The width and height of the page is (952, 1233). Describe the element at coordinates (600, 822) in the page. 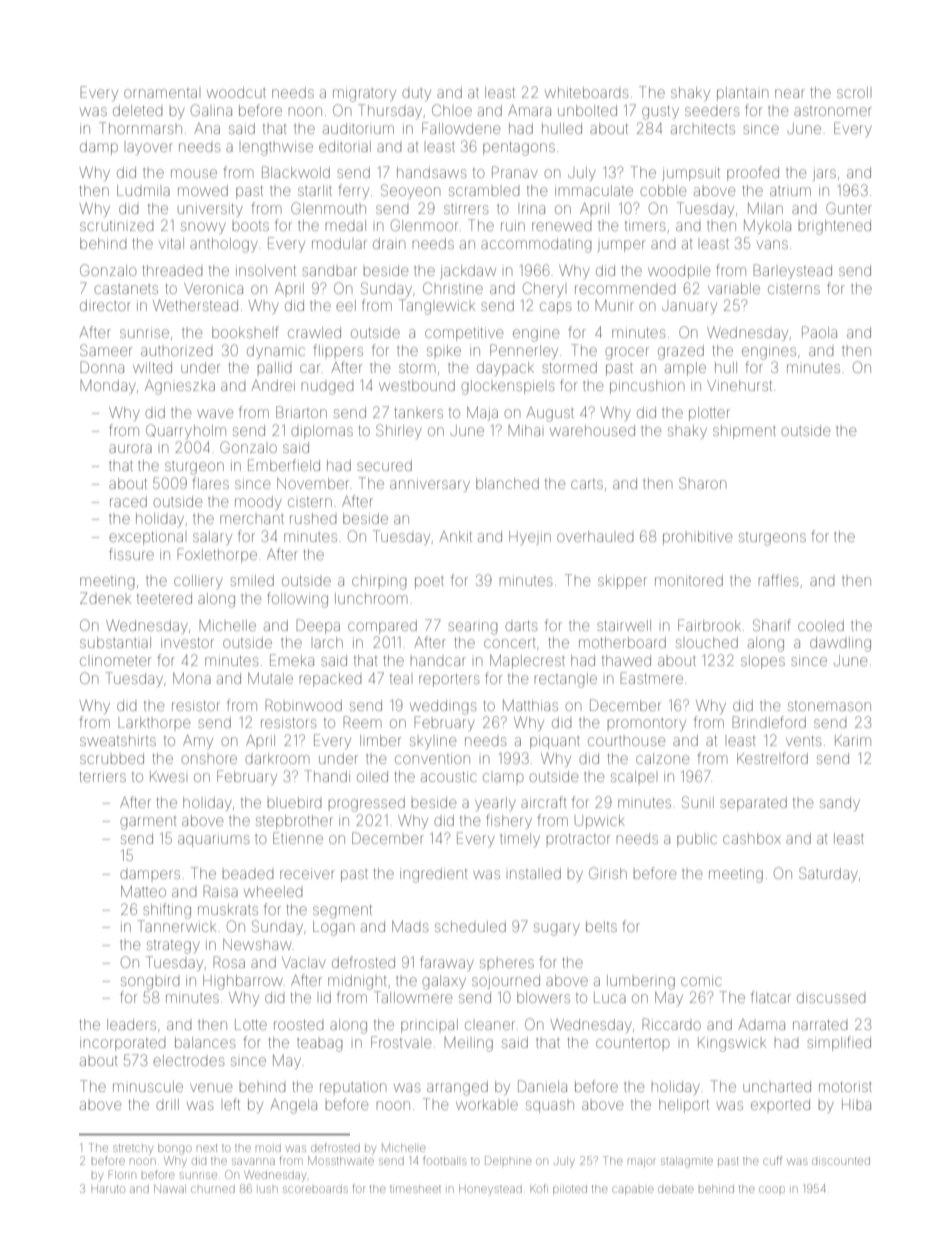

I see `Upwick` at that location.
